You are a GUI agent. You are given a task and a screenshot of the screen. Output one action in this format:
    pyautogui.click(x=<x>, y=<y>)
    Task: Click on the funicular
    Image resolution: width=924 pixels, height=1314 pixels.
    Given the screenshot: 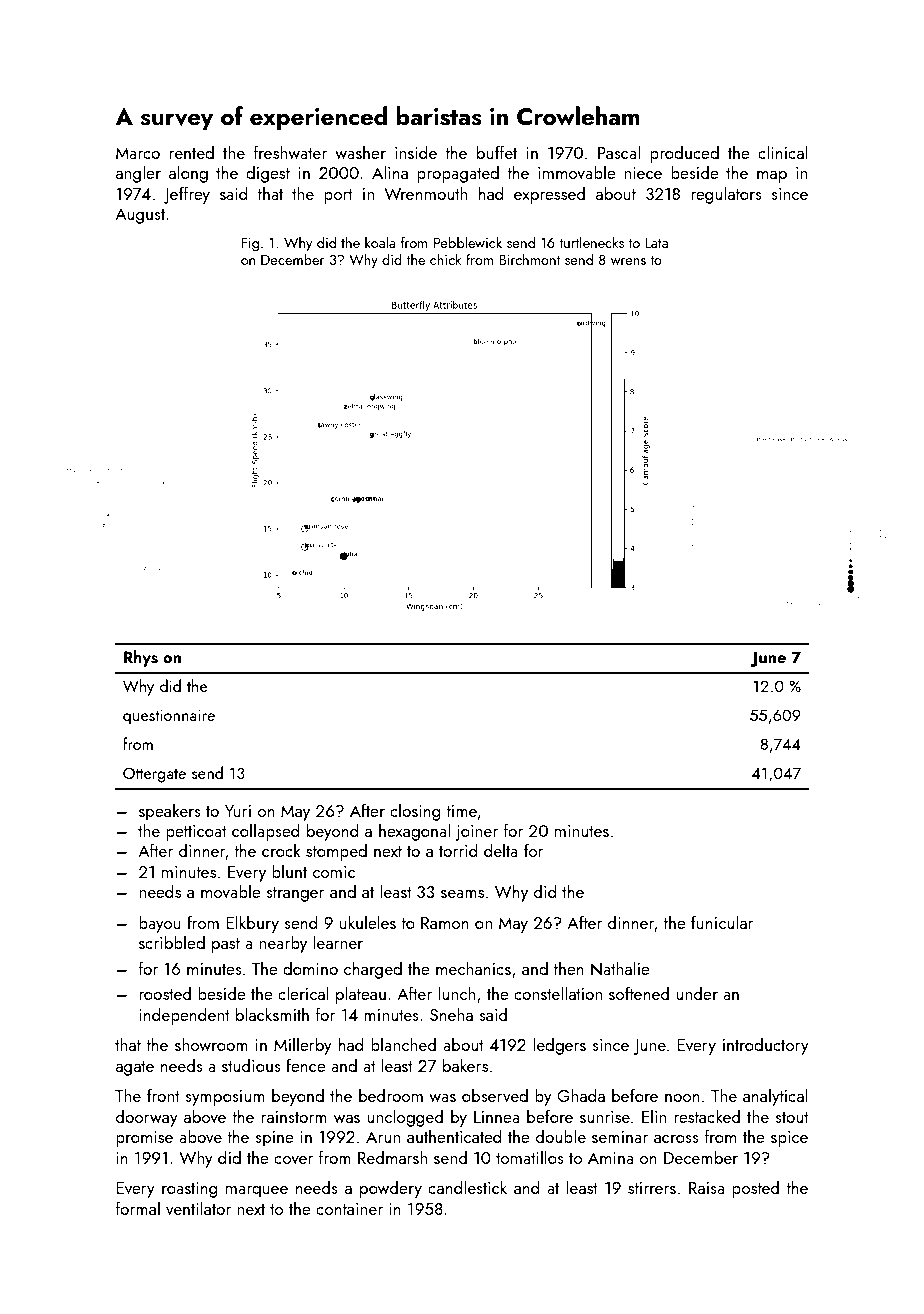 What is the action you would take?
    pyautogui.click(x=722, y=922)
